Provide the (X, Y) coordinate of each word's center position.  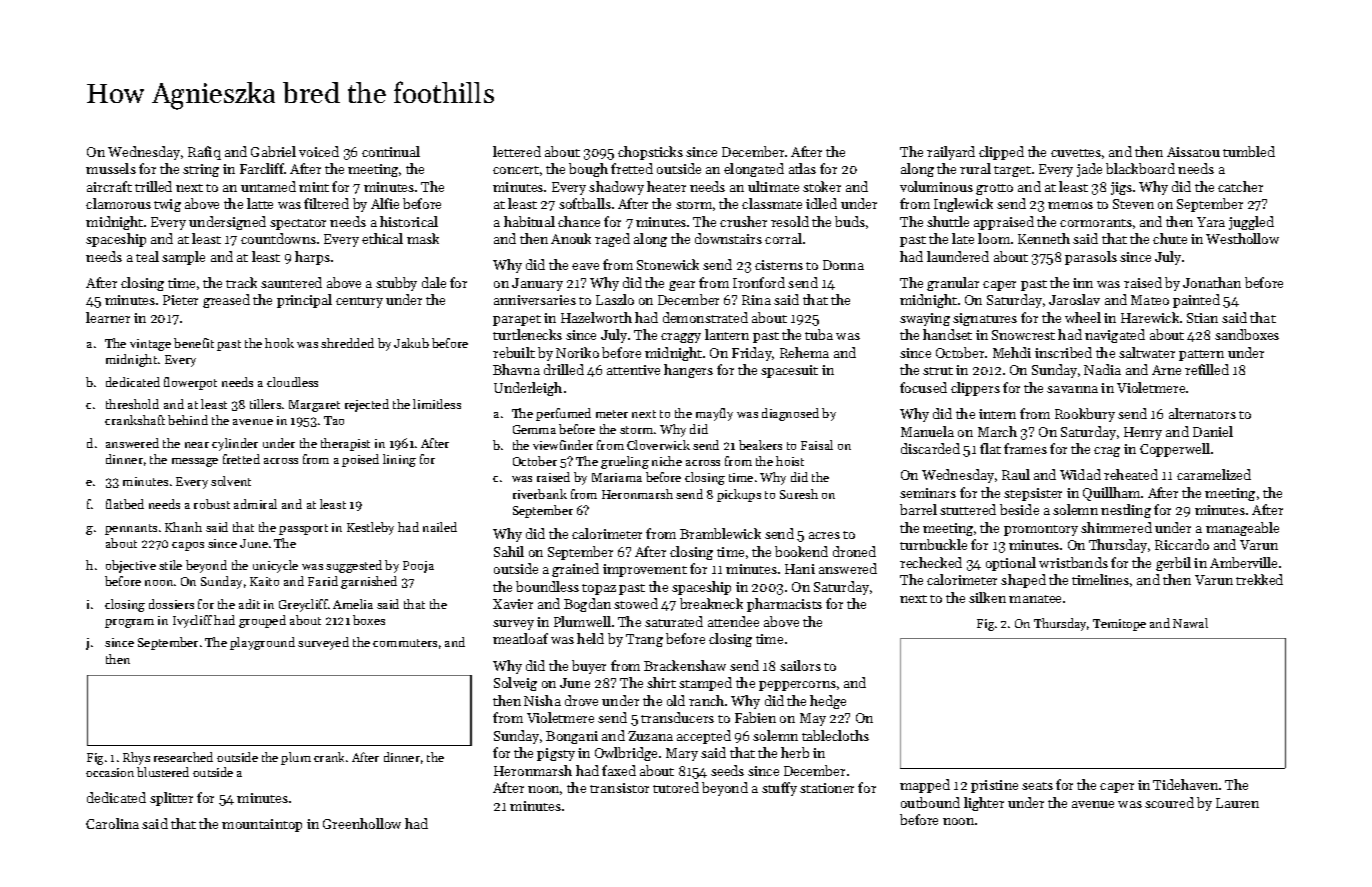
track (241, 282)
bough (588, 170)
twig (167, 205)
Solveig (515, 684)
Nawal (1190, 623)
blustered (163, 772)
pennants (131, 529)
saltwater (1147, 352)
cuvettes (1076, 153)
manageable (1242, 529)
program (129, 623)
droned (854, 551)
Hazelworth (596, 317)
